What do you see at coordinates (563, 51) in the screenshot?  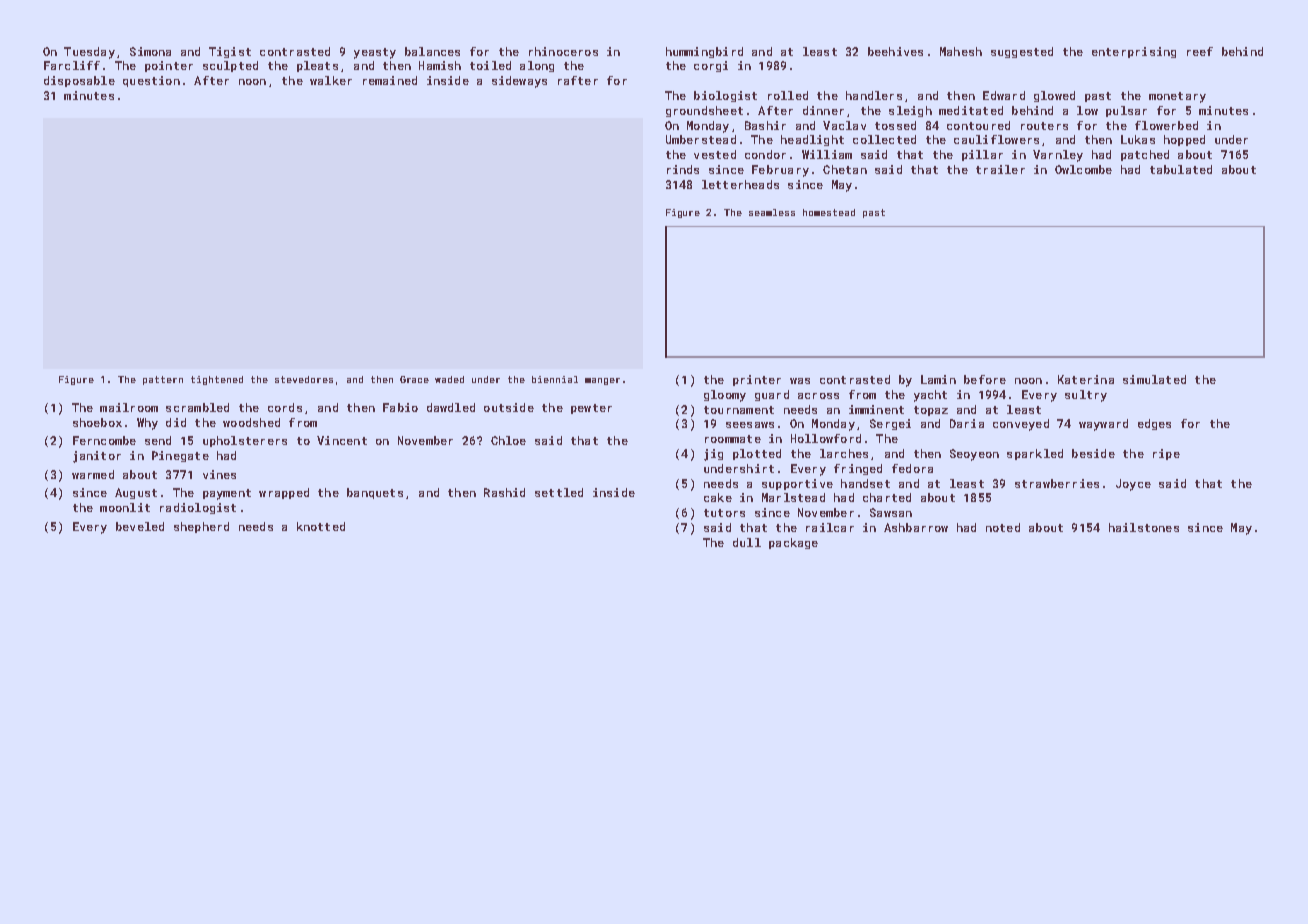 I see `rhinoceros` at bounding box center [563, 51].
